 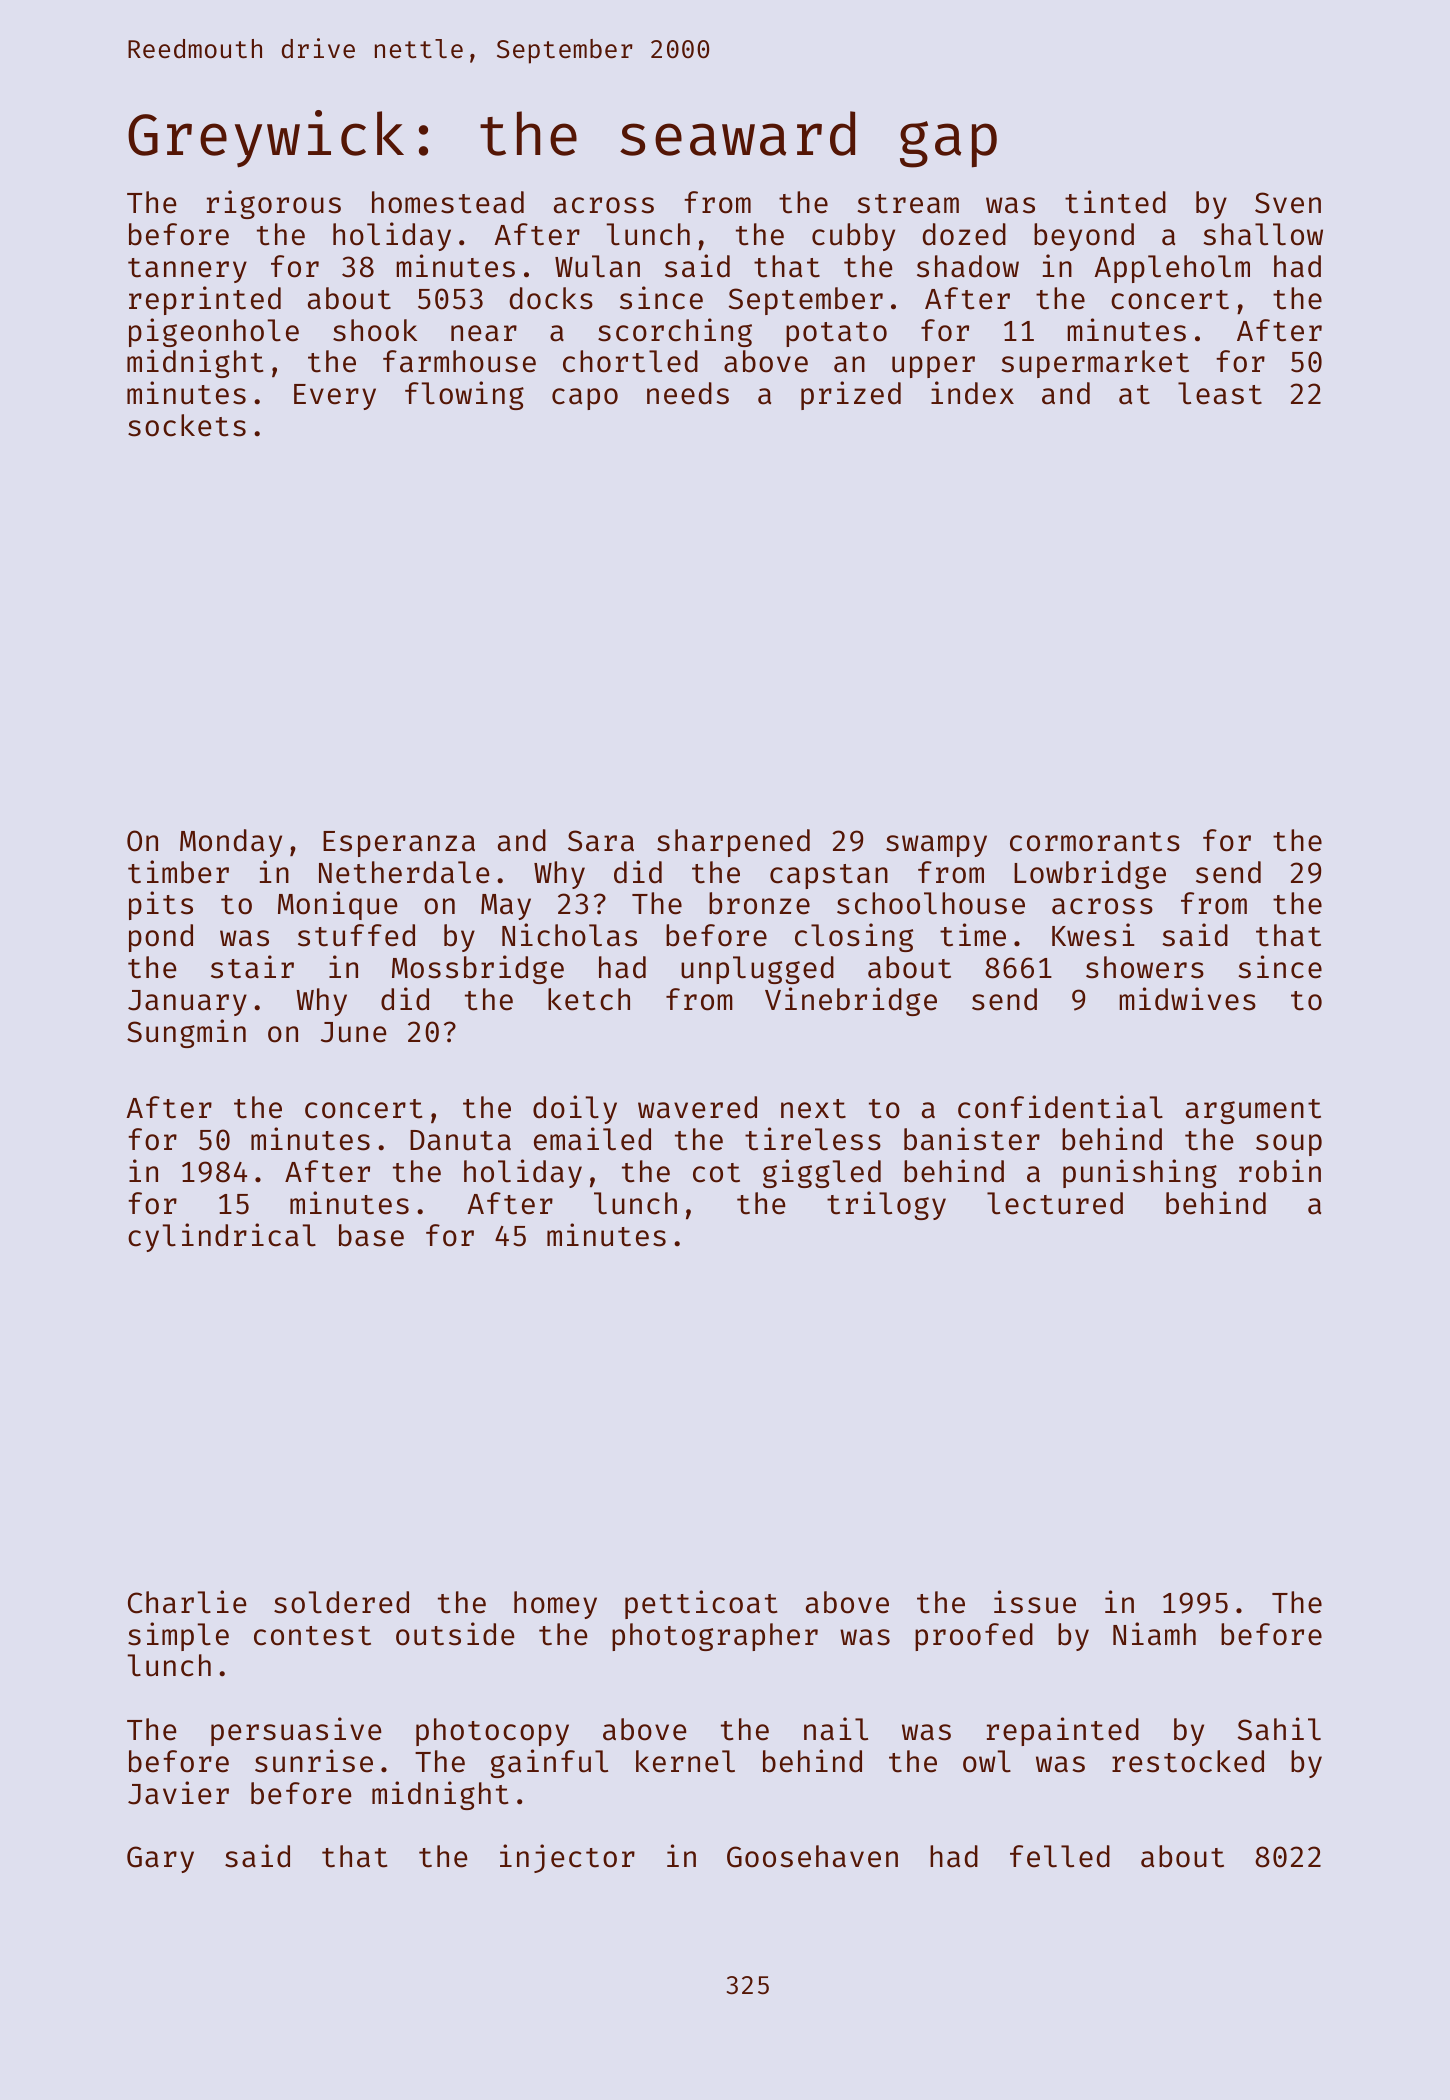 I want to click on needs, so click(x=688, y=393).
